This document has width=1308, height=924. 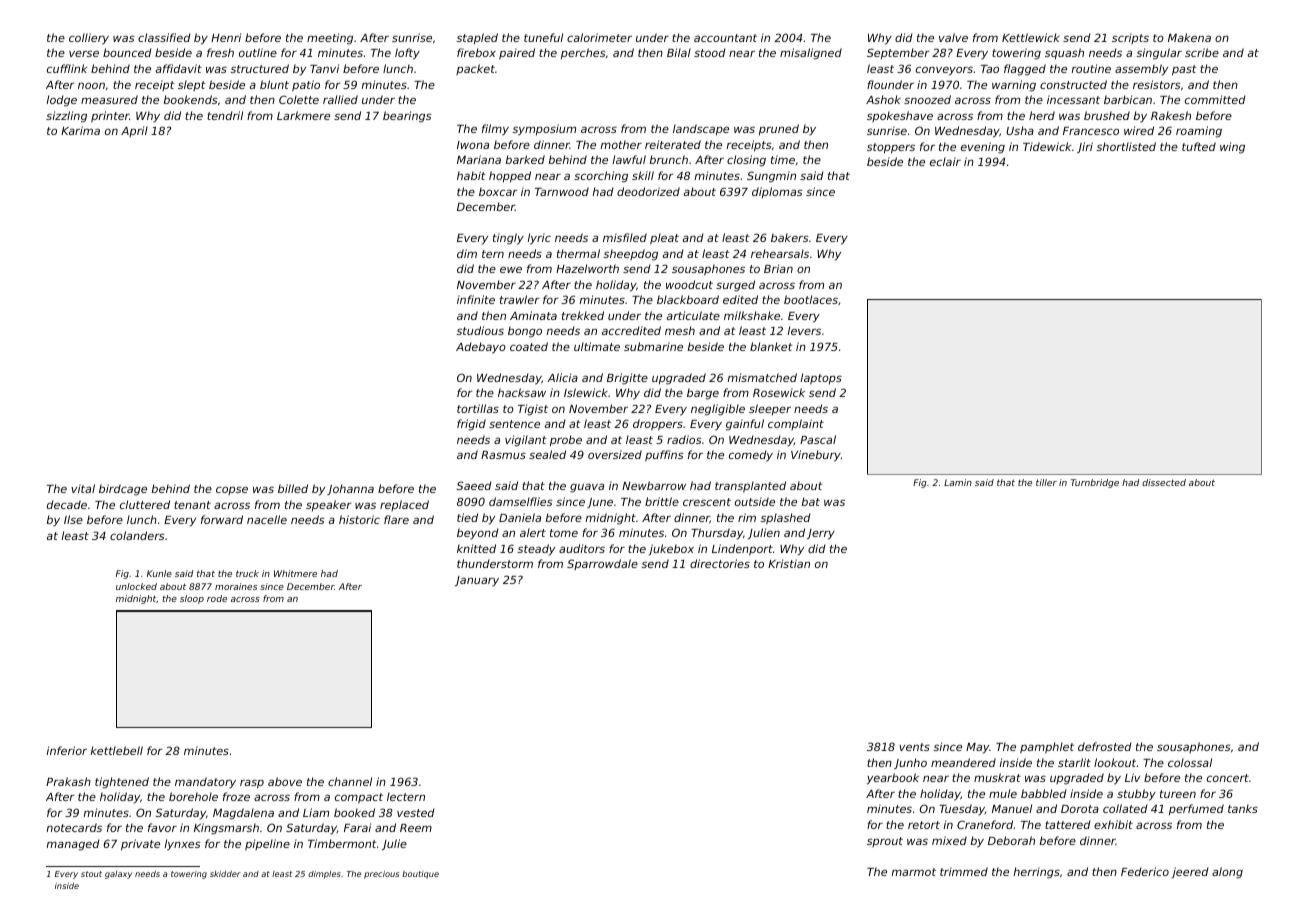 What do you see at coordinates (123, 490) in the document?
I see `birdcage` at bounding box center [123, 490].
